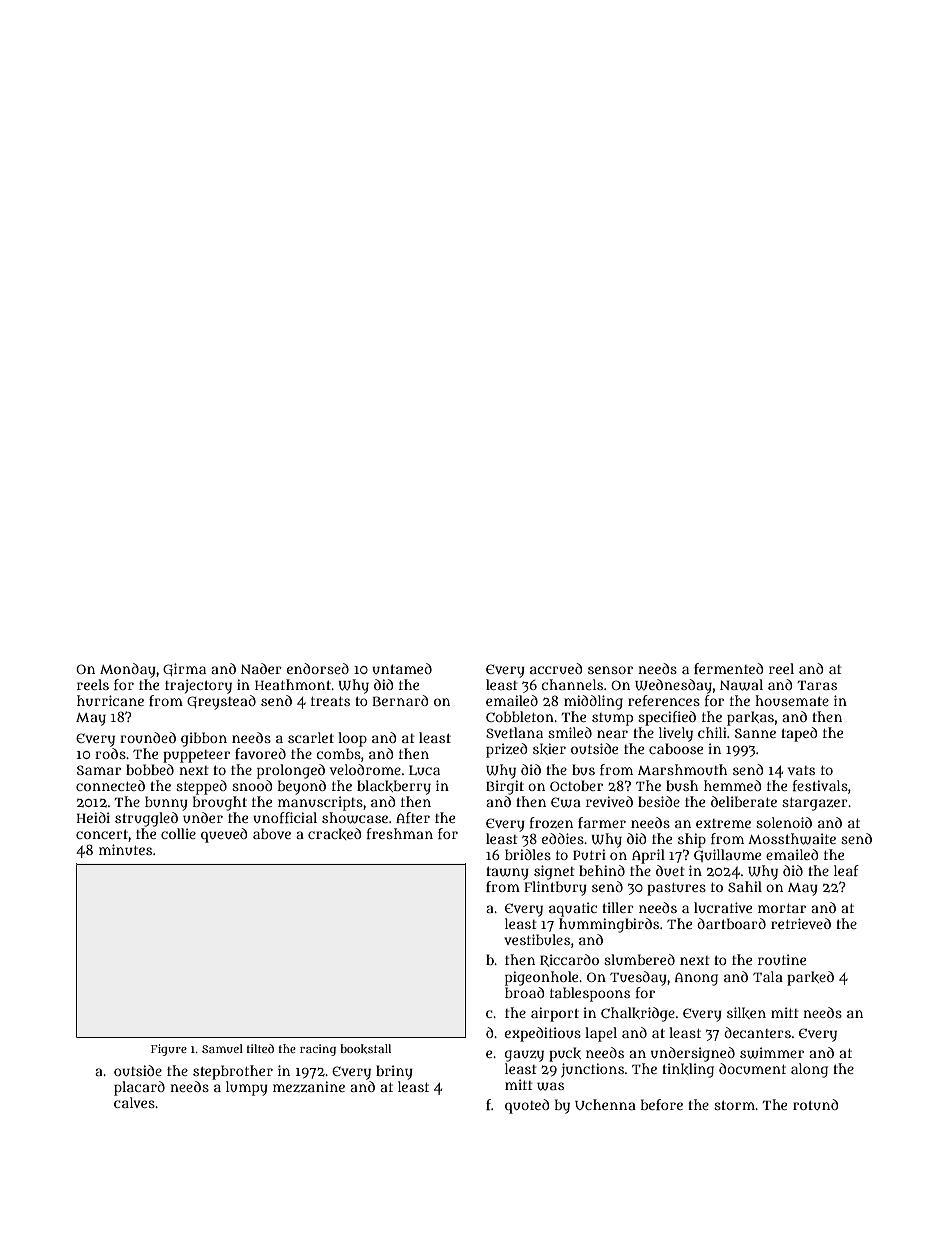 The height and width of the image is (1233, 952). Describe the element at coordinates (569, 960) in the image. I see `Riccardo` at that location.
